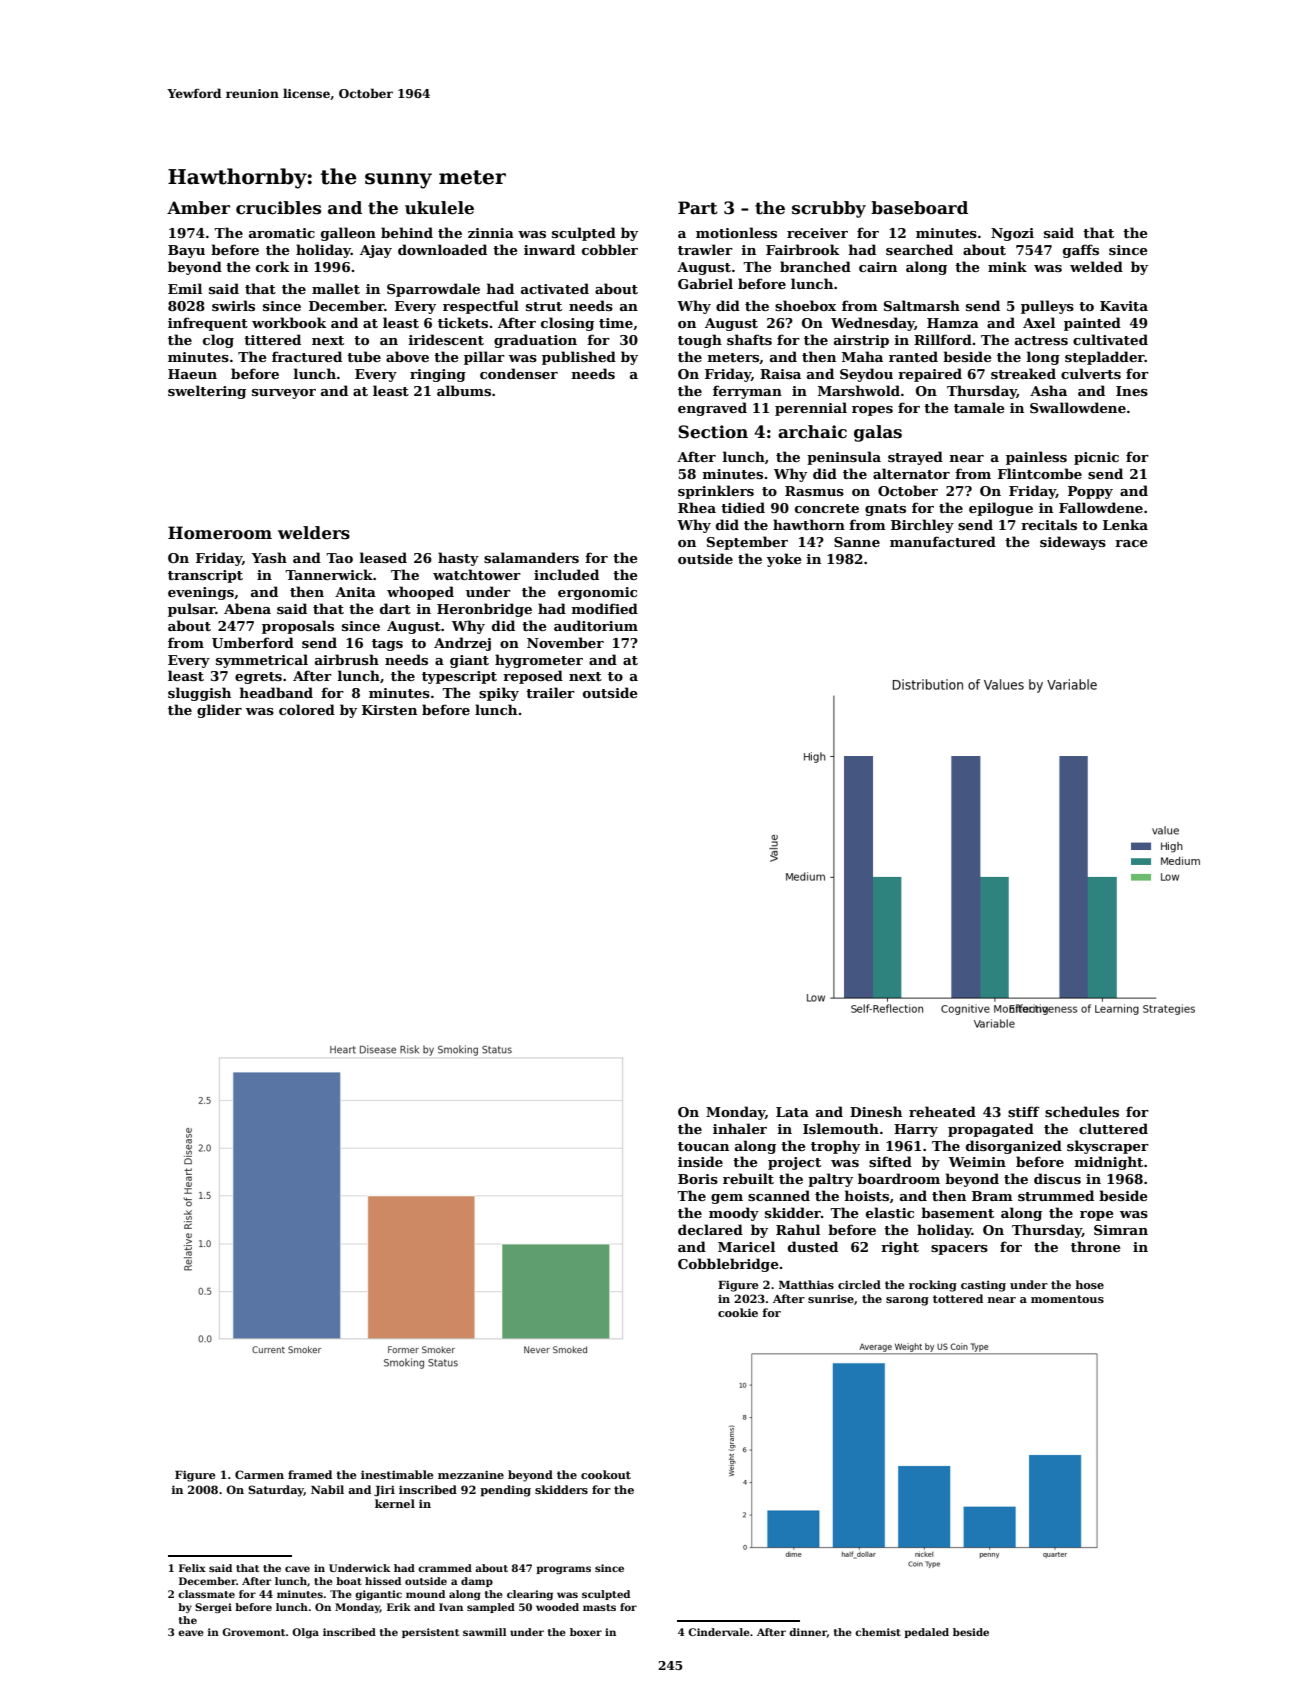 The width and height of the document is (1316, 1704). I want to click on Carmen, so click(259, 1474).
